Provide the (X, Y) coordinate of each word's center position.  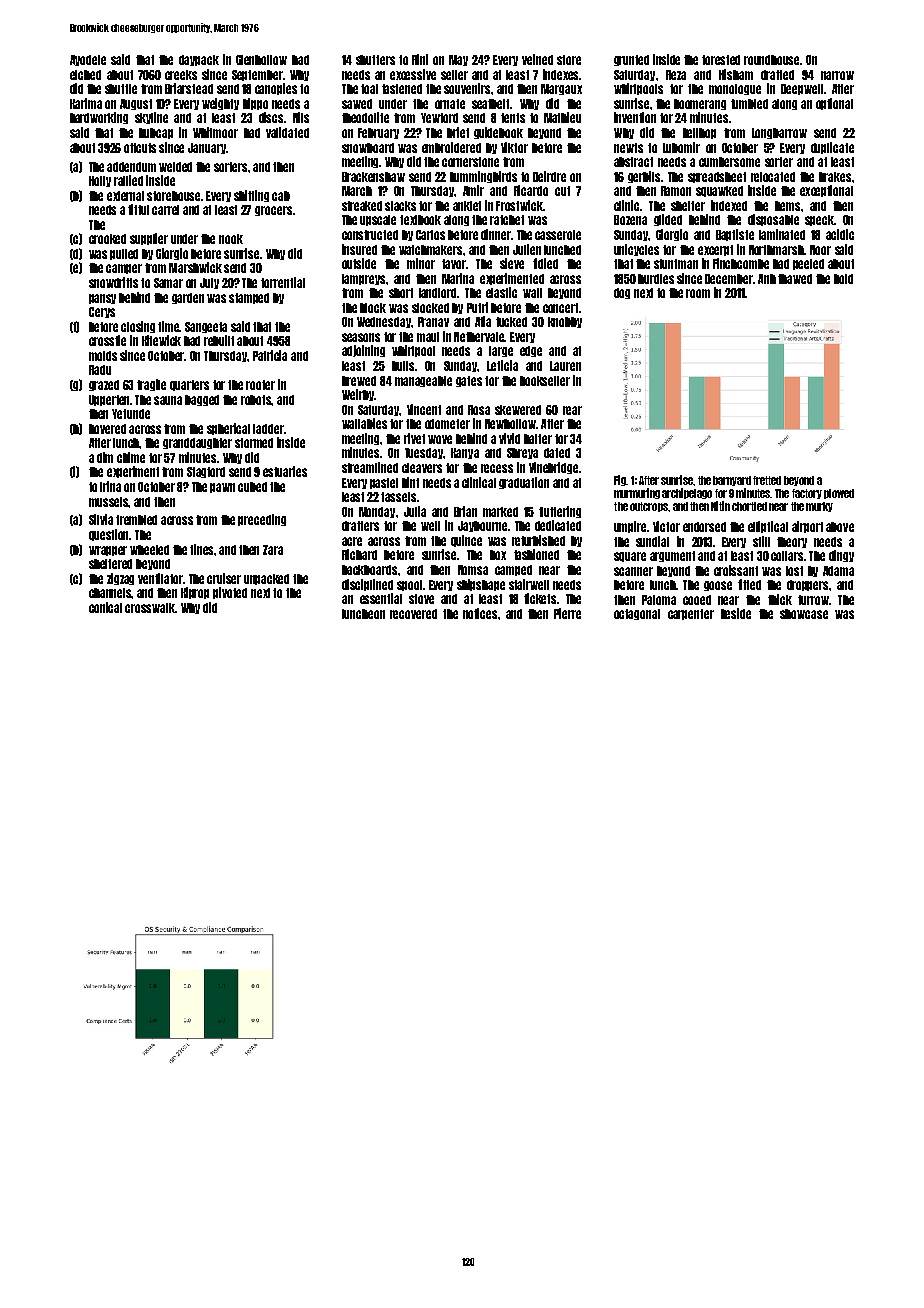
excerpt (715, 250)
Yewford (439, 118)
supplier (149, 239)
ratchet (507, 220)
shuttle (121, 89)
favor (454, 264)
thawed (795, 279)
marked (500, 512)
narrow (837, 75)
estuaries (285, 471)
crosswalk (150, 608)
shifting (251, 196)
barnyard (732, 481)
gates (469, 381)
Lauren (565, 366)
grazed (104, 385)
